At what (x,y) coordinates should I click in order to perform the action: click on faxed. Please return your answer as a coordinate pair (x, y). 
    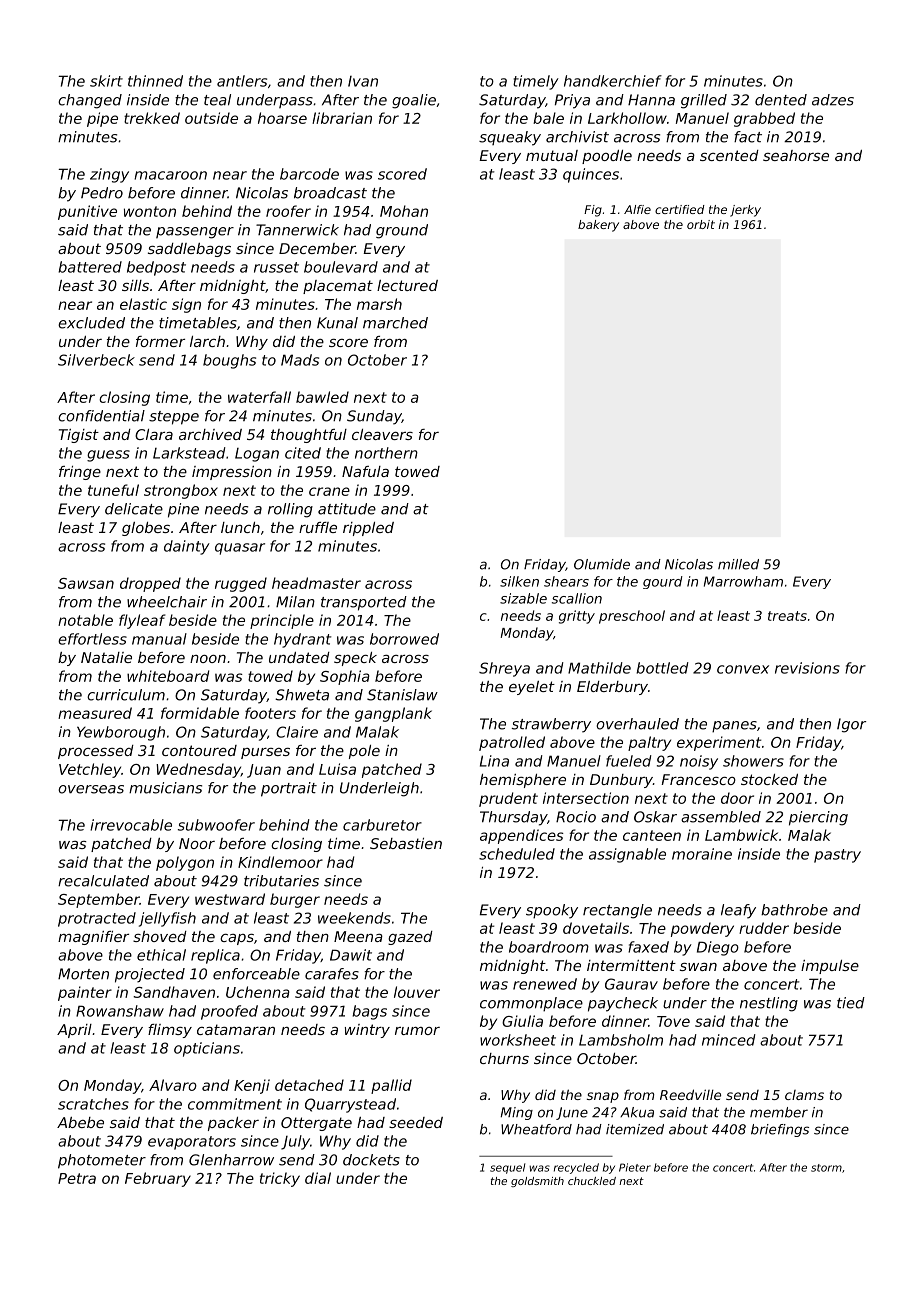
    Looking at the image, I should click on (648, 947).
